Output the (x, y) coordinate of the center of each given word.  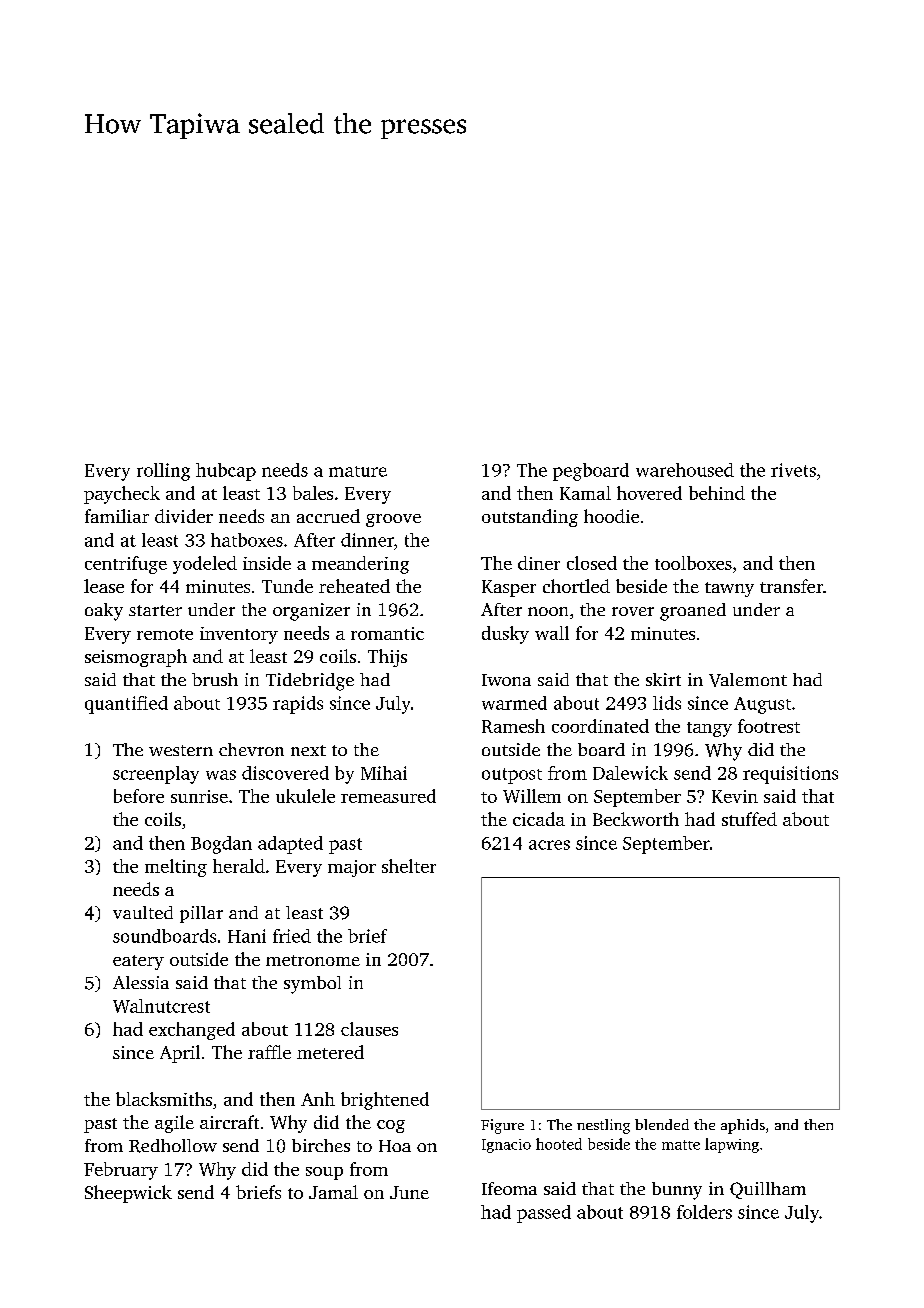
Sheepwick (128, 1194)
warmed (514, 703)
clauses (369, 1029)
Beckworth (636, 819)
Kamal (585, 493)
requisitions (790, 775)
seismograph (136, 658)
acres (549, 845)
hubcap (226, 472)
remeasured (388, 796)
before (139, 796)
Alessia (141, 982)
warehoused (685, 470)
